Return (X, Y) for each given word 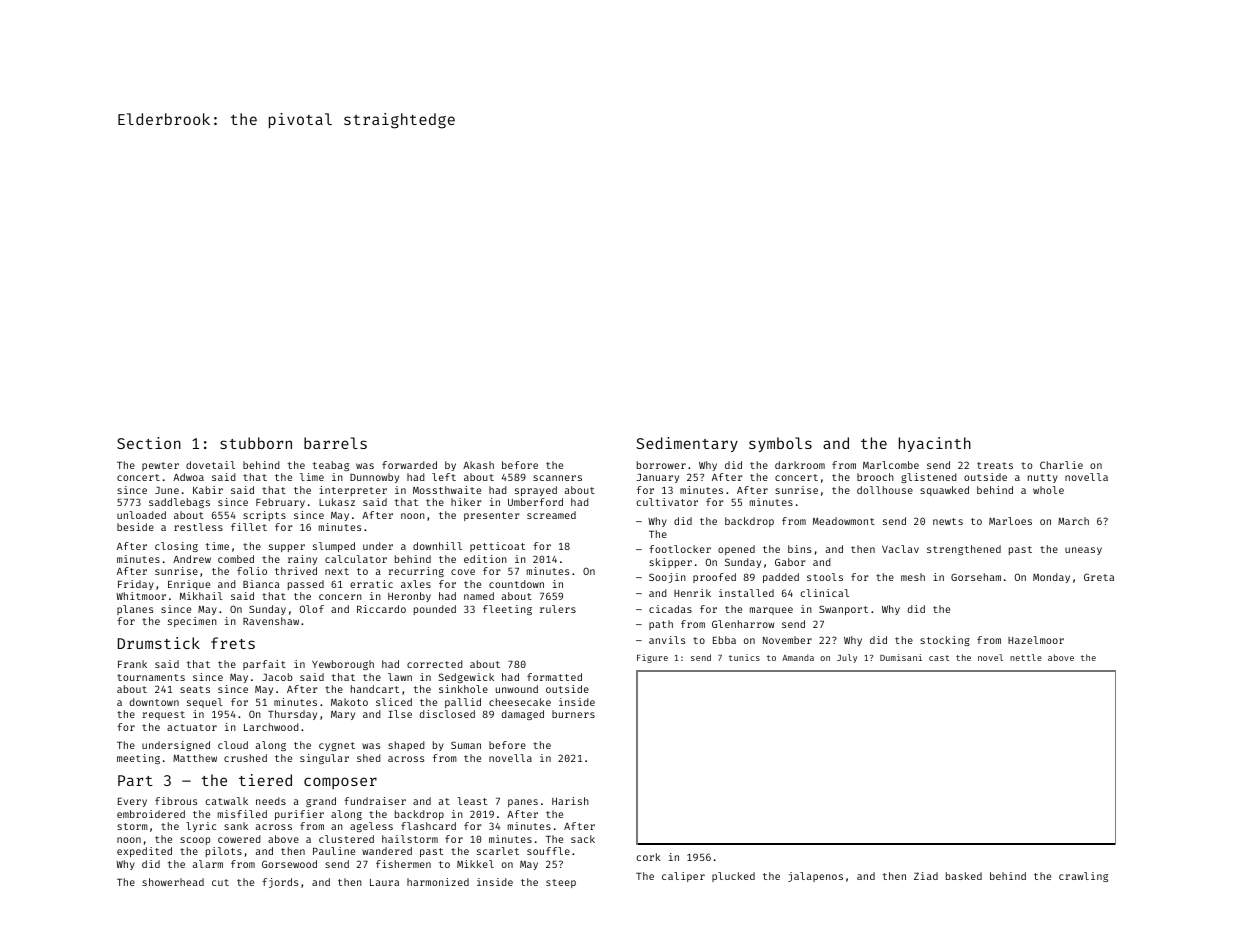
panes (523, 803)
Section (149, 443)
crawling (1083, 877)
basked (964, 876)
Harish (570, 801)
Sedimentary (687, 444)
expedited (144, 852)
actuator (192, 727)
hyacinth (935, 444)
